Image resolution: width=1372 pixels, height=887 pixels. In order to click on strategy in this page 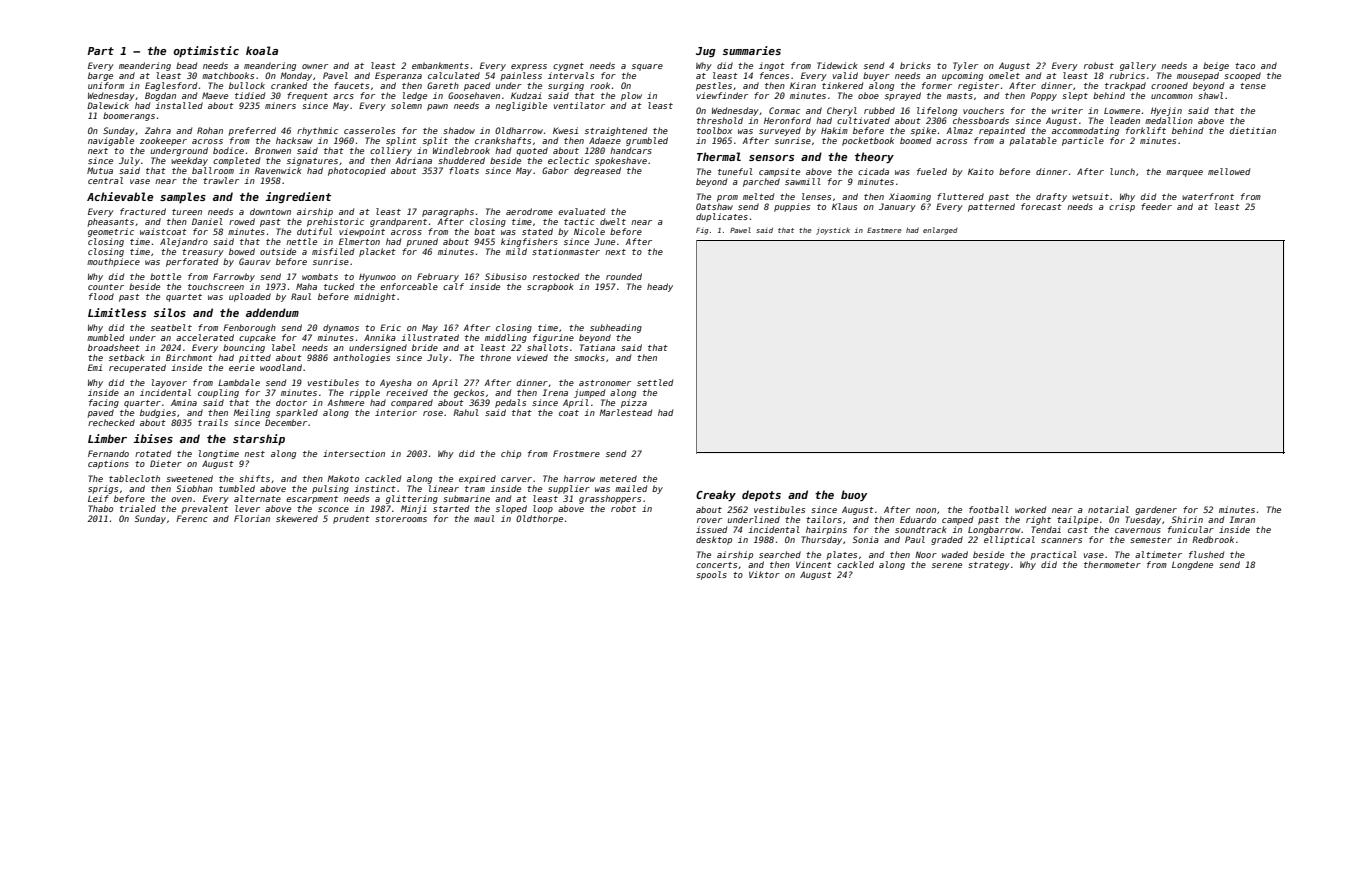, I will do `click(989, 566)`.
